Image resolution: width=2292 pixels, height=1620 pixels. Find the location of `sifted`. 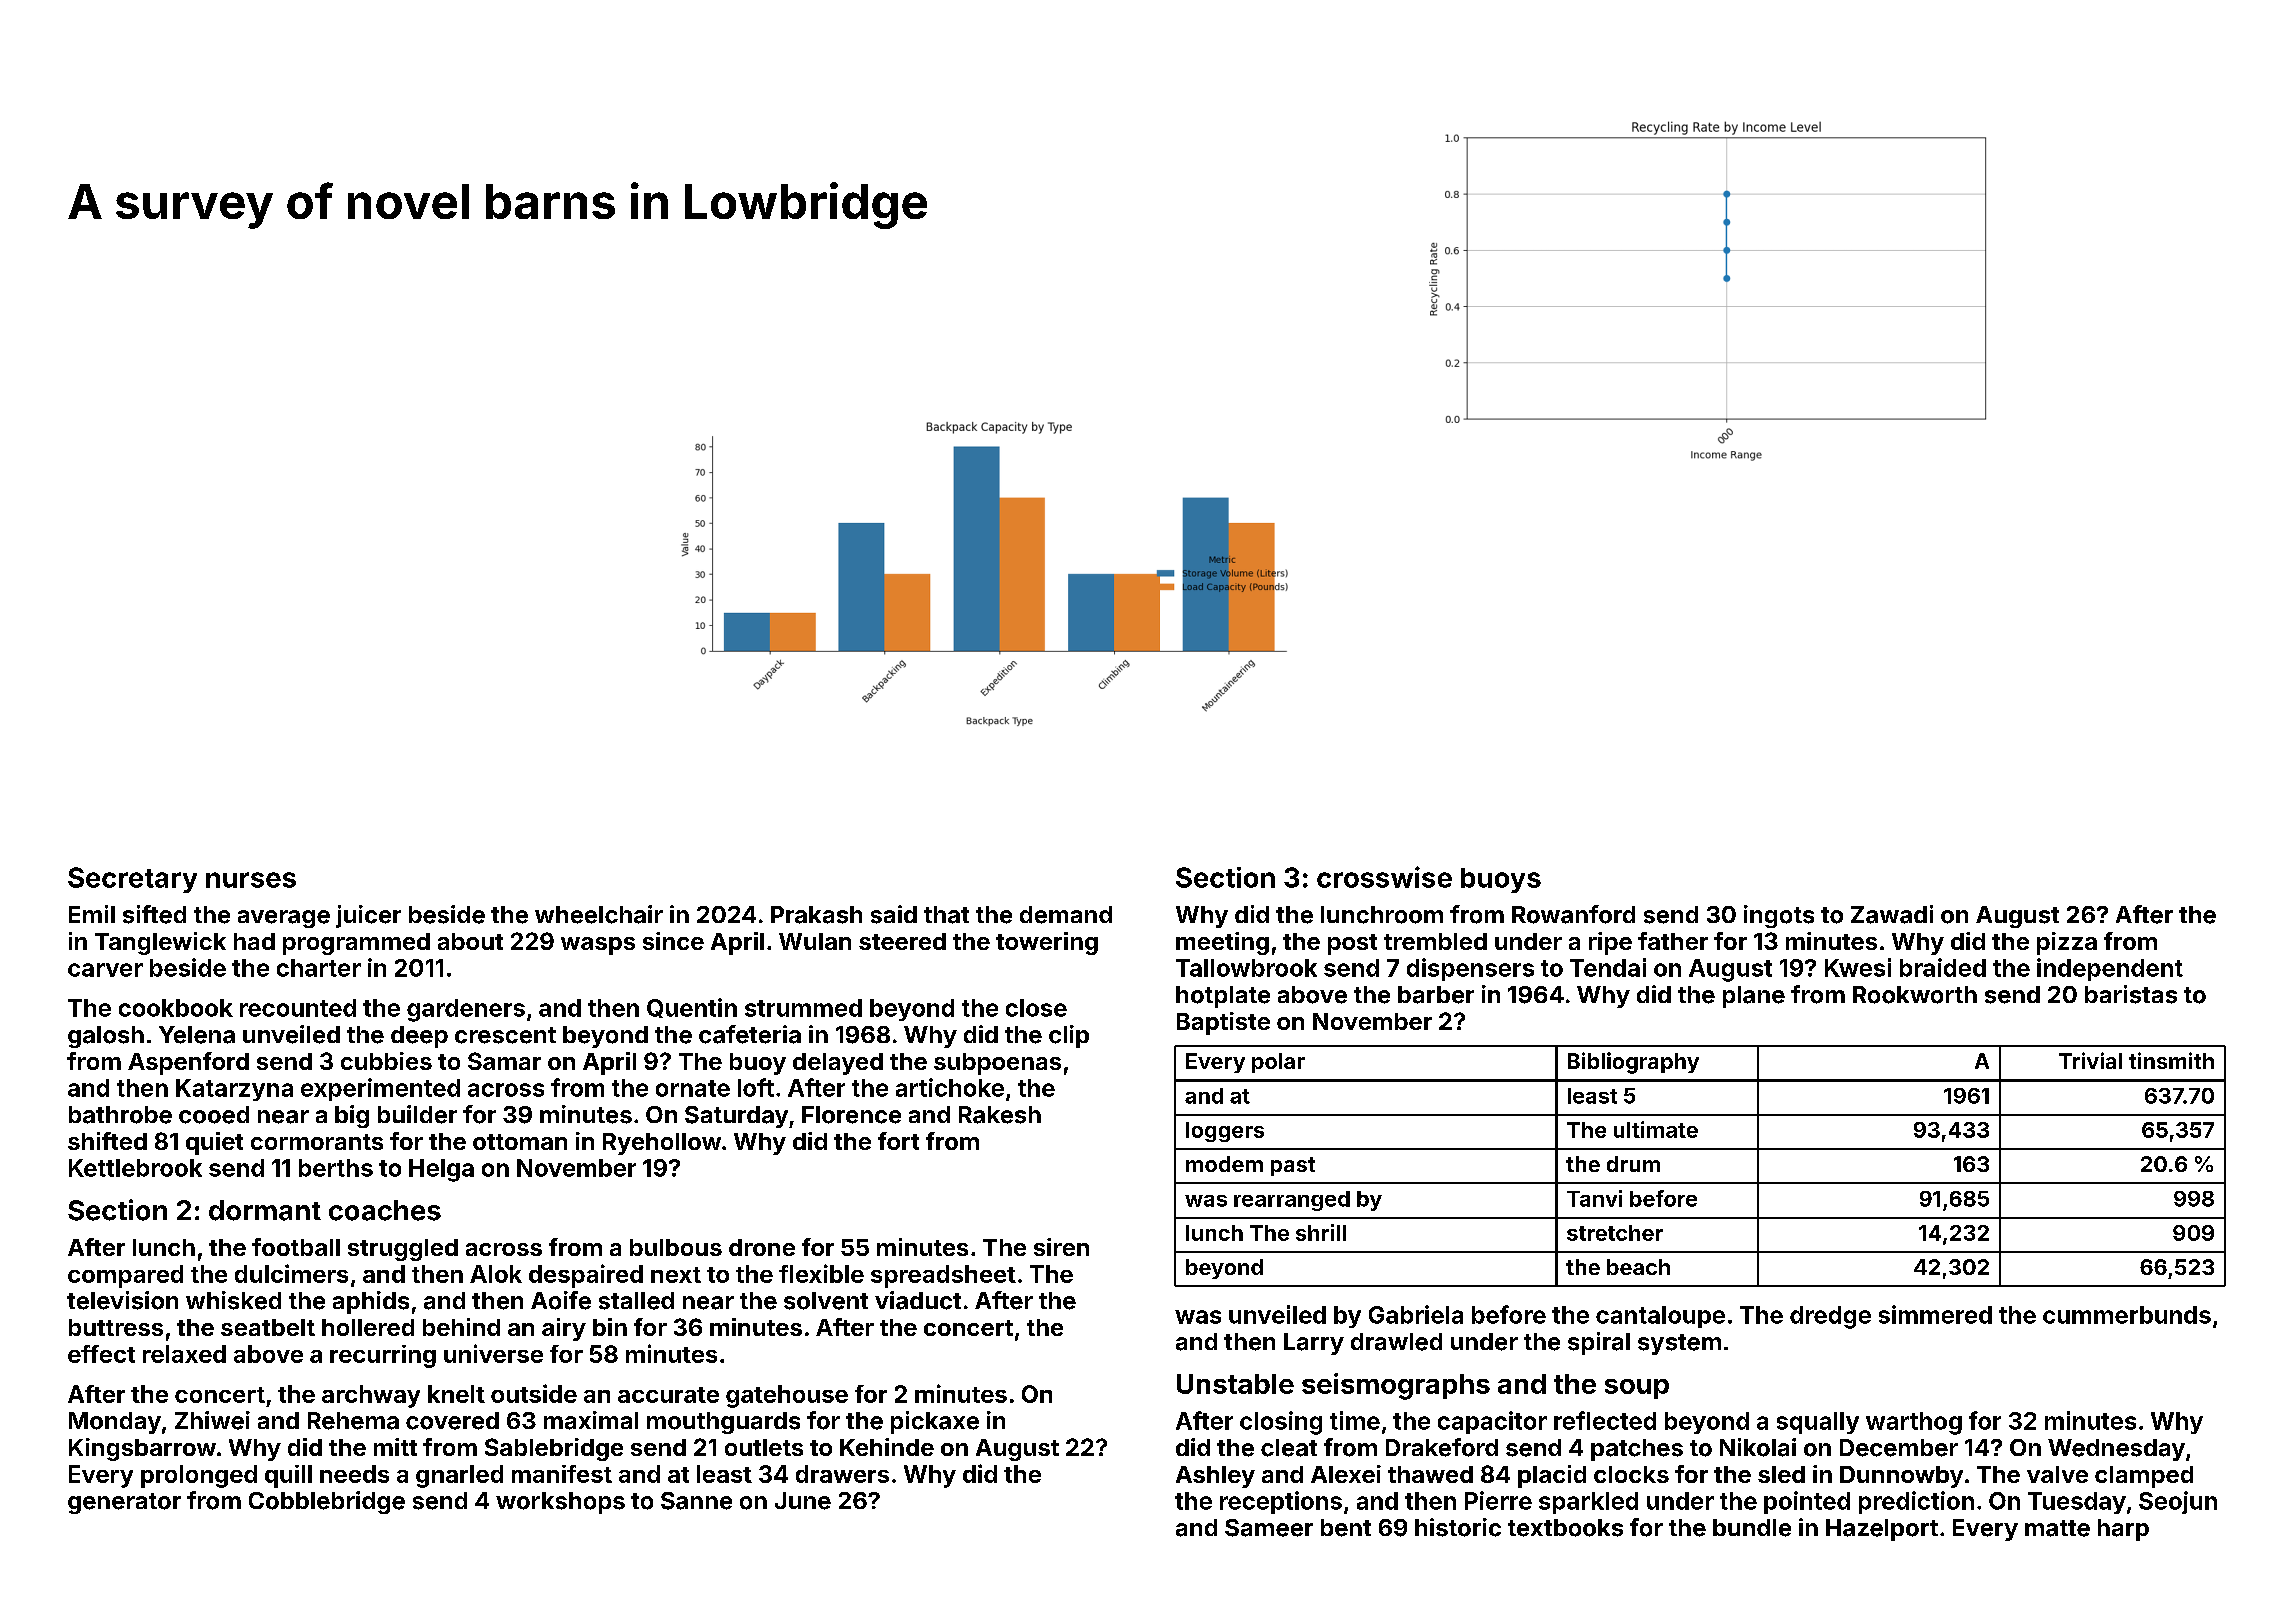

sifted is located at coordinates (154, 914).
